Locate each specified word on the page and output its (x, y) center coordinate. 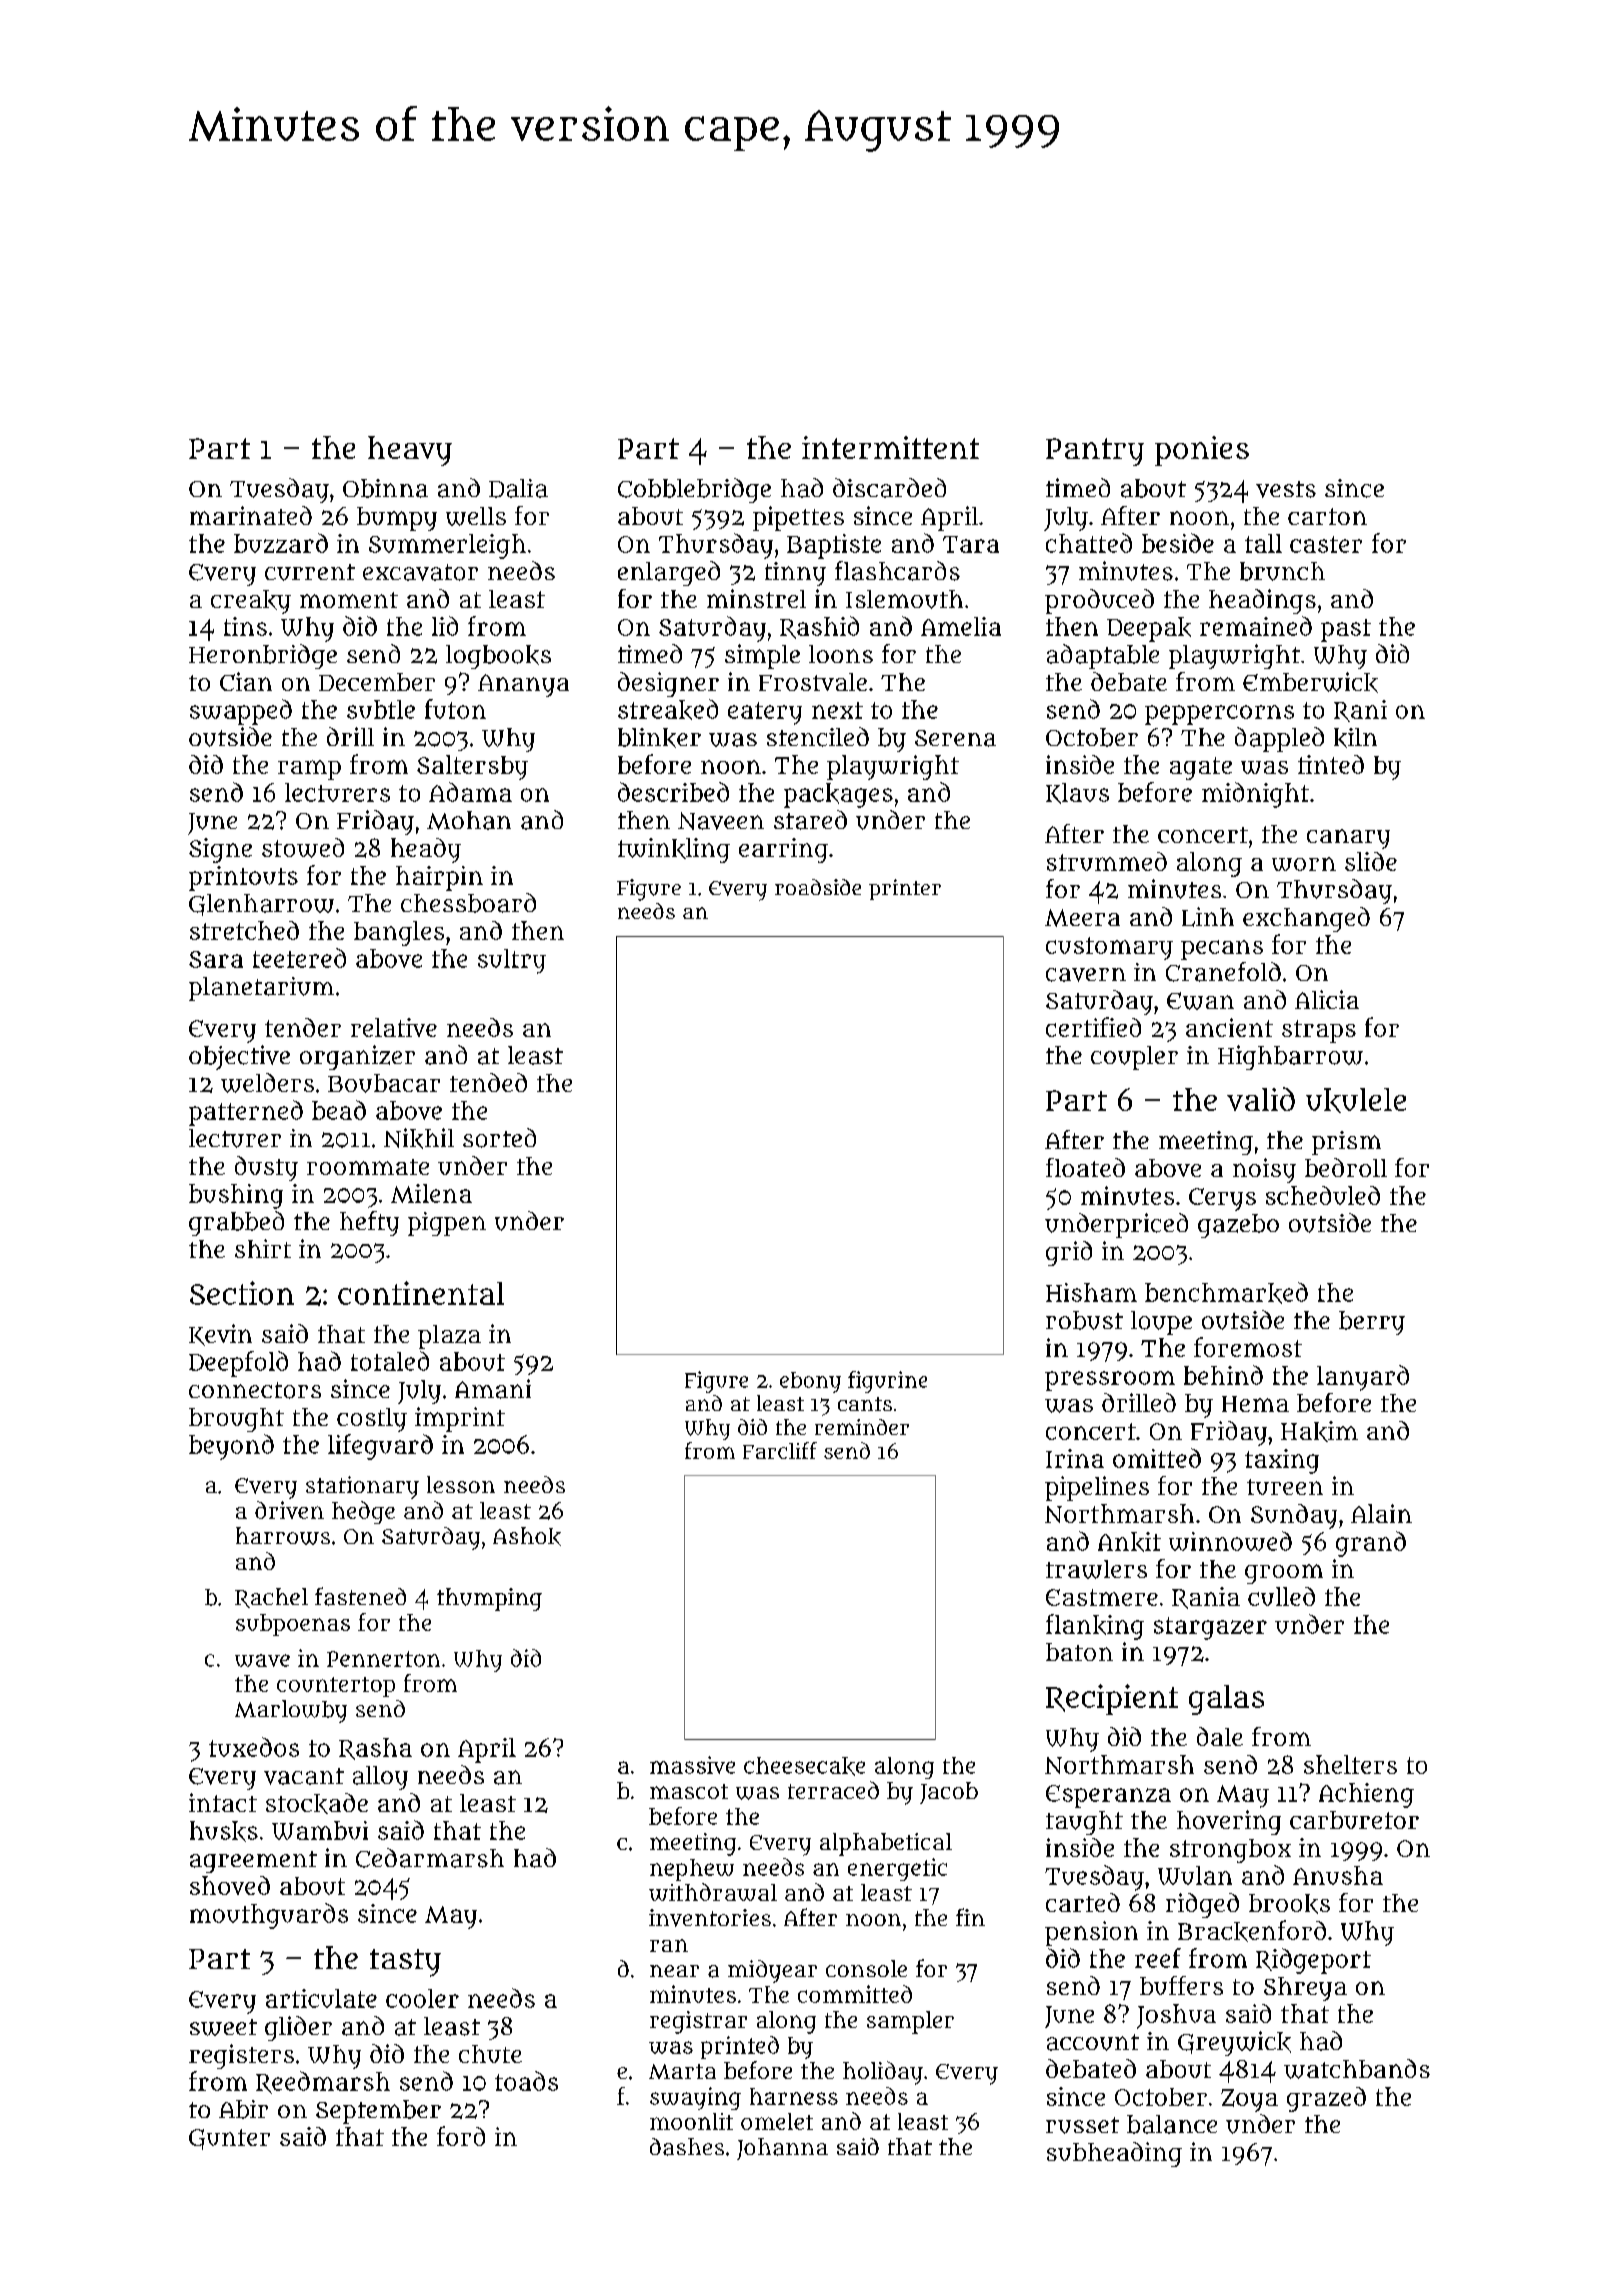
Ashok (527, 1536)
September (378, 2112)
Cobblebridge (694, 490)
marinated (251, 515)
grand (1371, 1544)
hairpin (439, 878)
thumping (489, 1599)
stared (810, 820)
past (1346, 630)
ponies (1202, 451)
